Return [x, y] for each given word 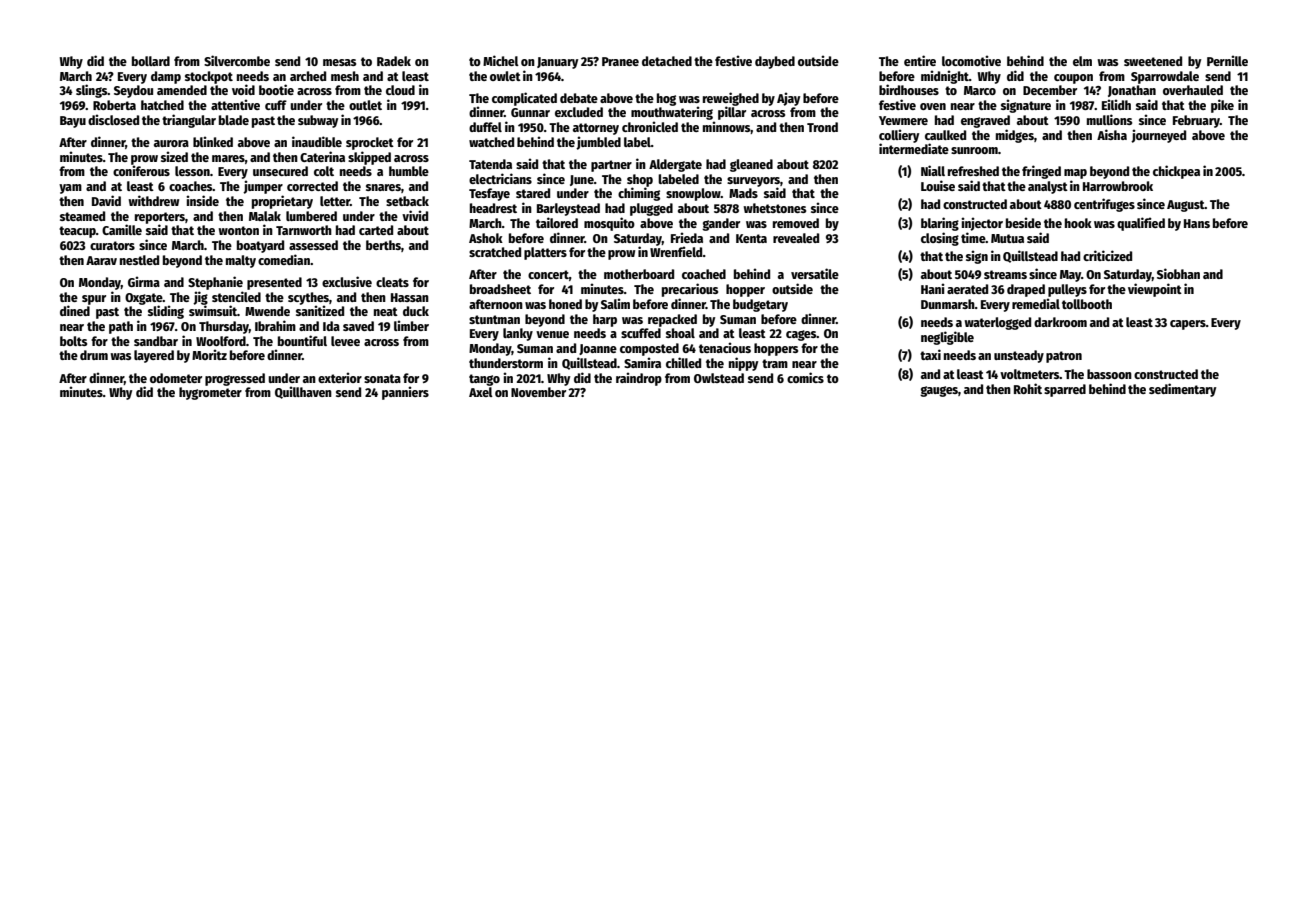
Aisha [1112, 134]
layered [154, 356]
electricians [500, 178]
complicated [524, 99]
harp [605, 320]
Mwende [267, 311]
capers [1188, 325]
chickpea [1176, 172]
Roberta [114, 105]
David [106, 200]
